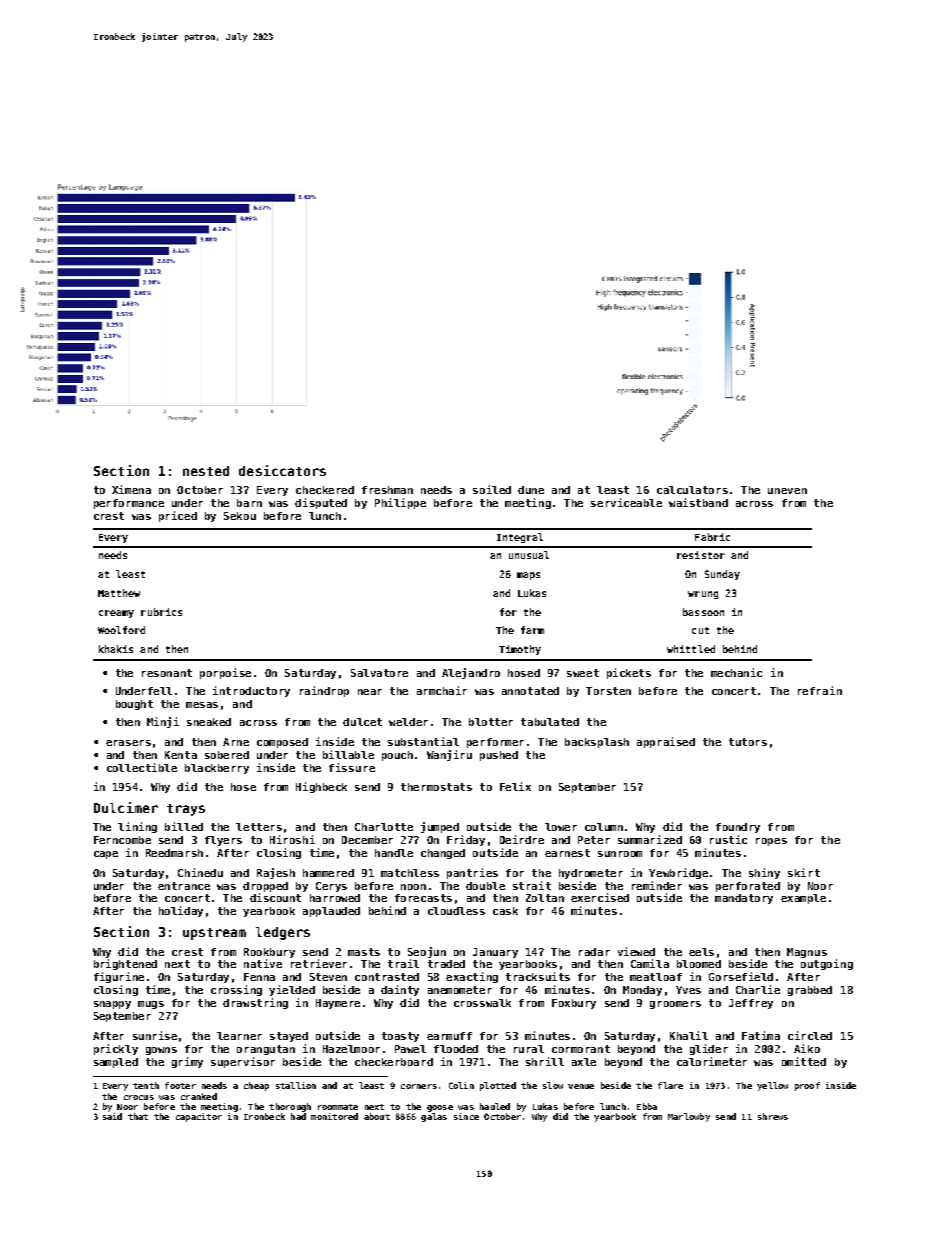  I want to click on Marlowby, so click(689, 1117).
